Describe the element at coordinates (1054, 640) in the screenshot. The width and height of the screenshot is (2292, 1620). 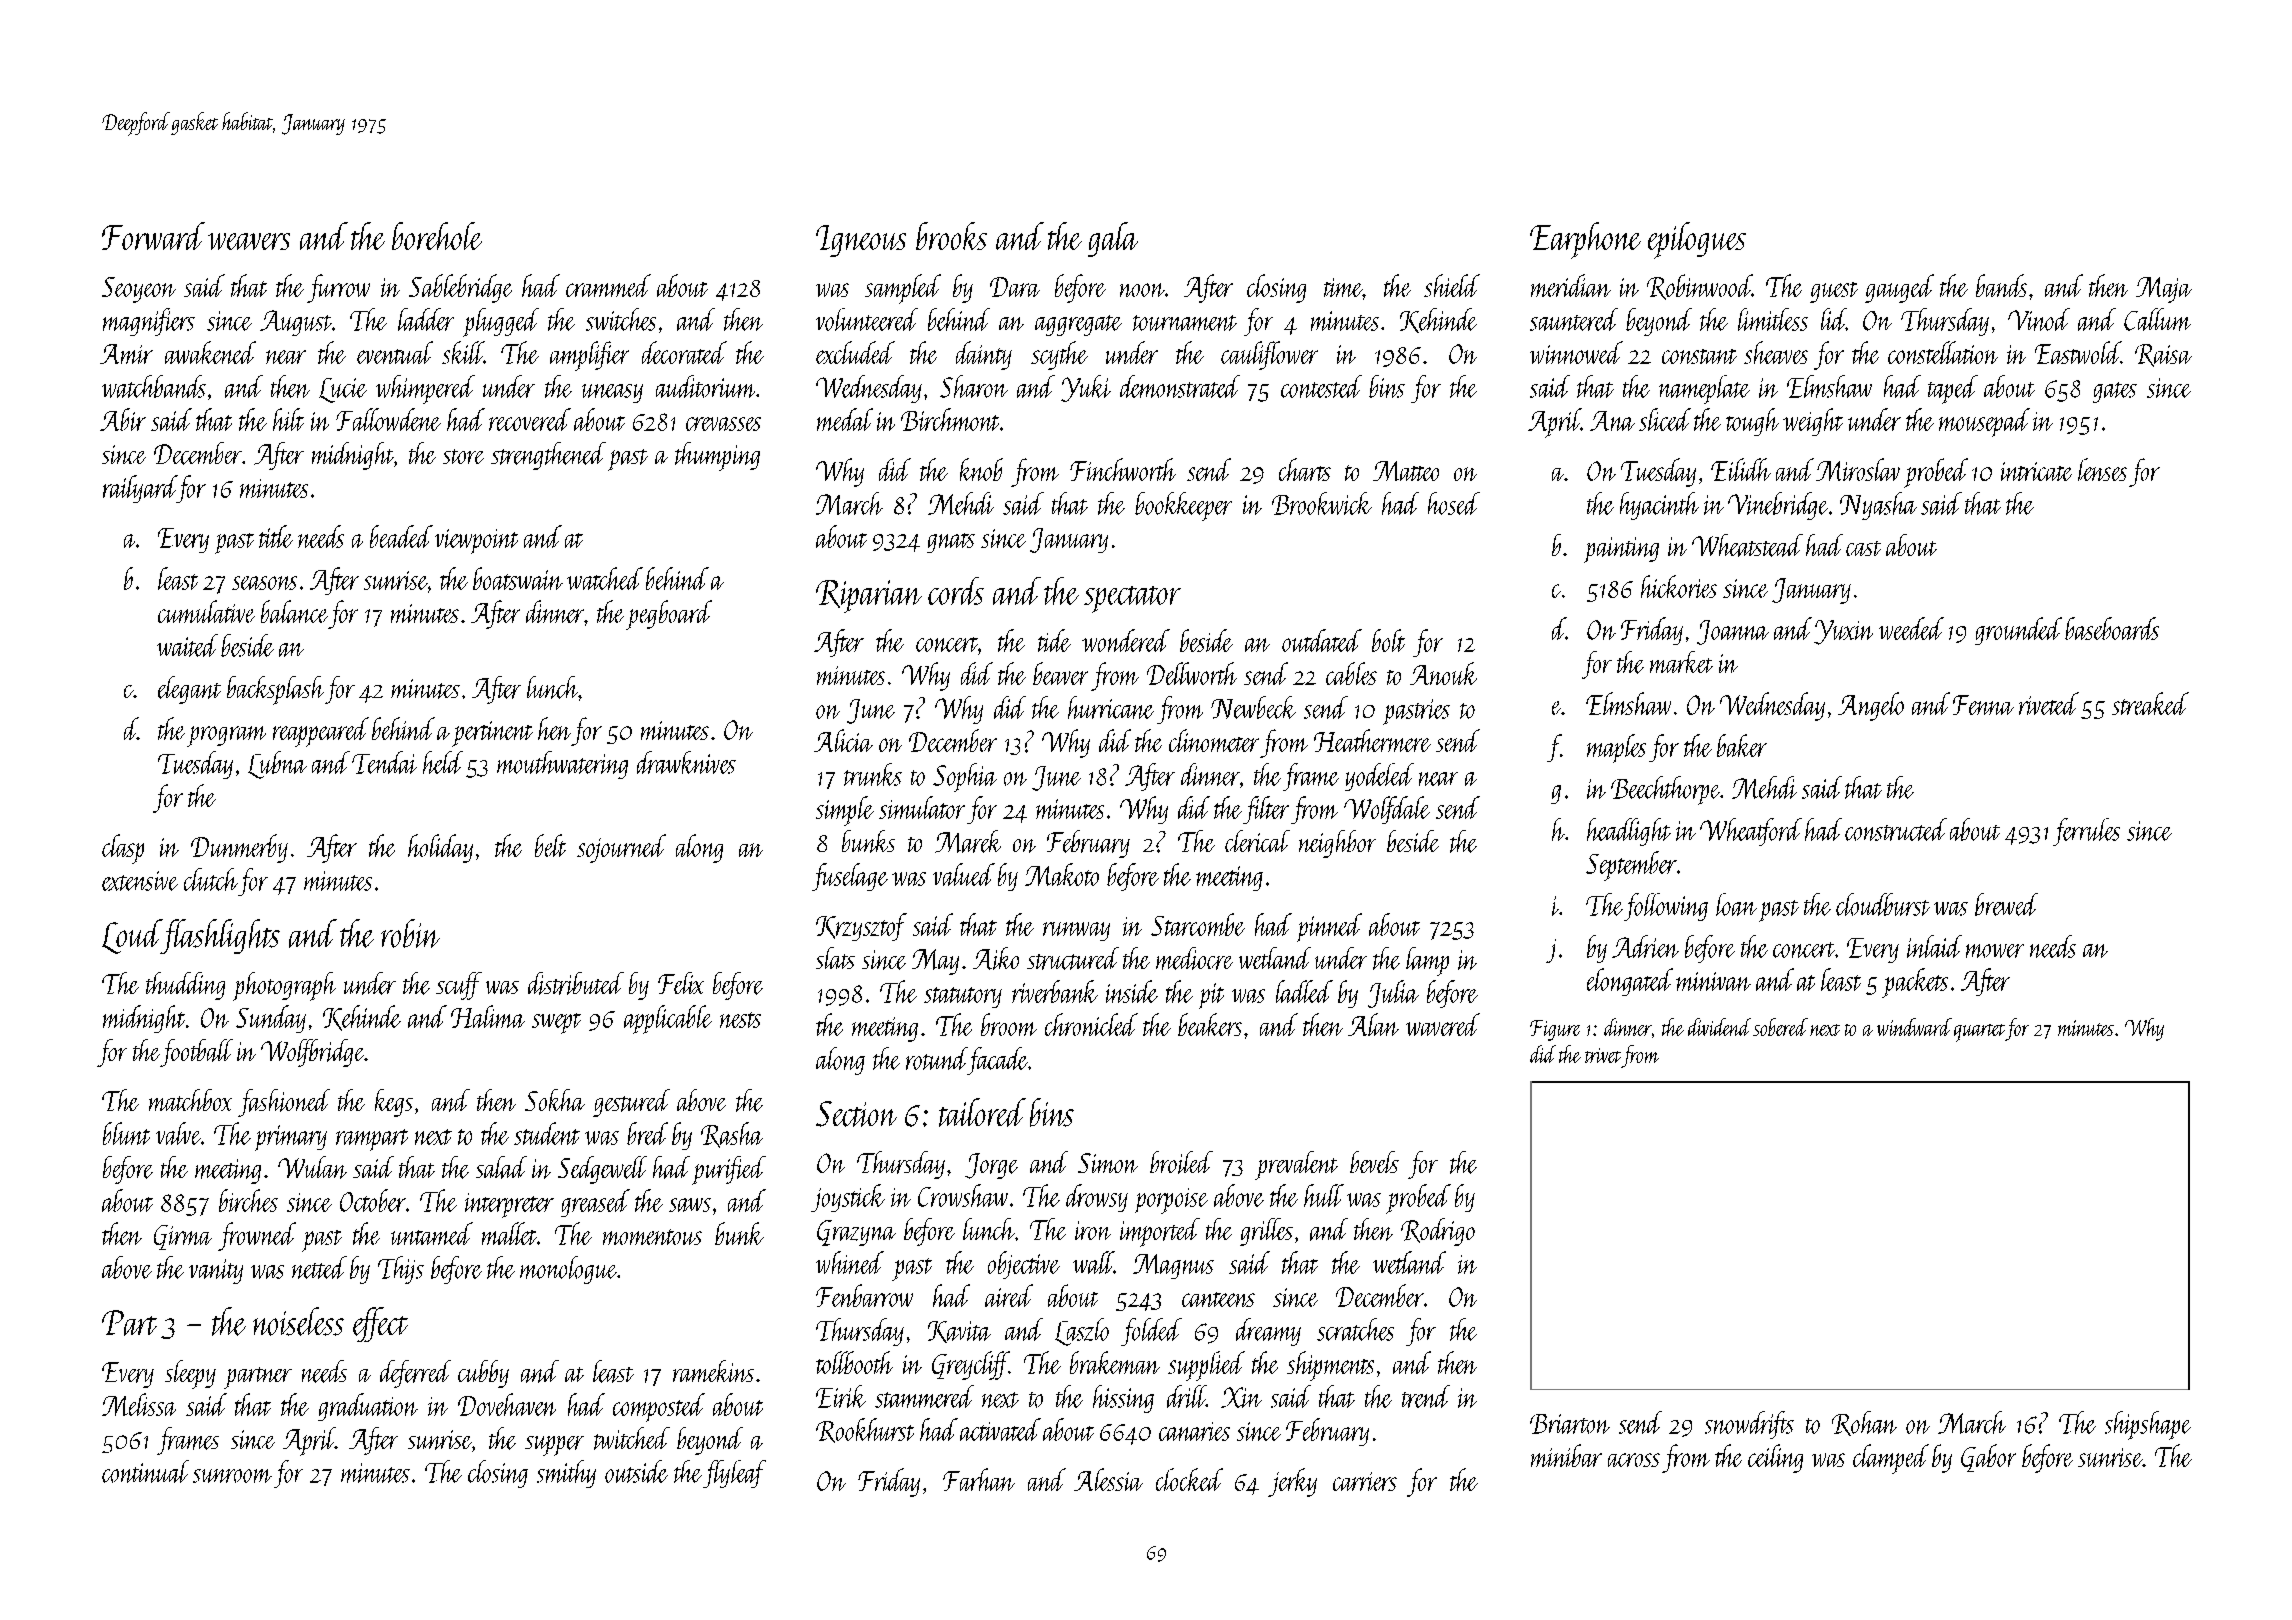
I see `tide` at that location.
